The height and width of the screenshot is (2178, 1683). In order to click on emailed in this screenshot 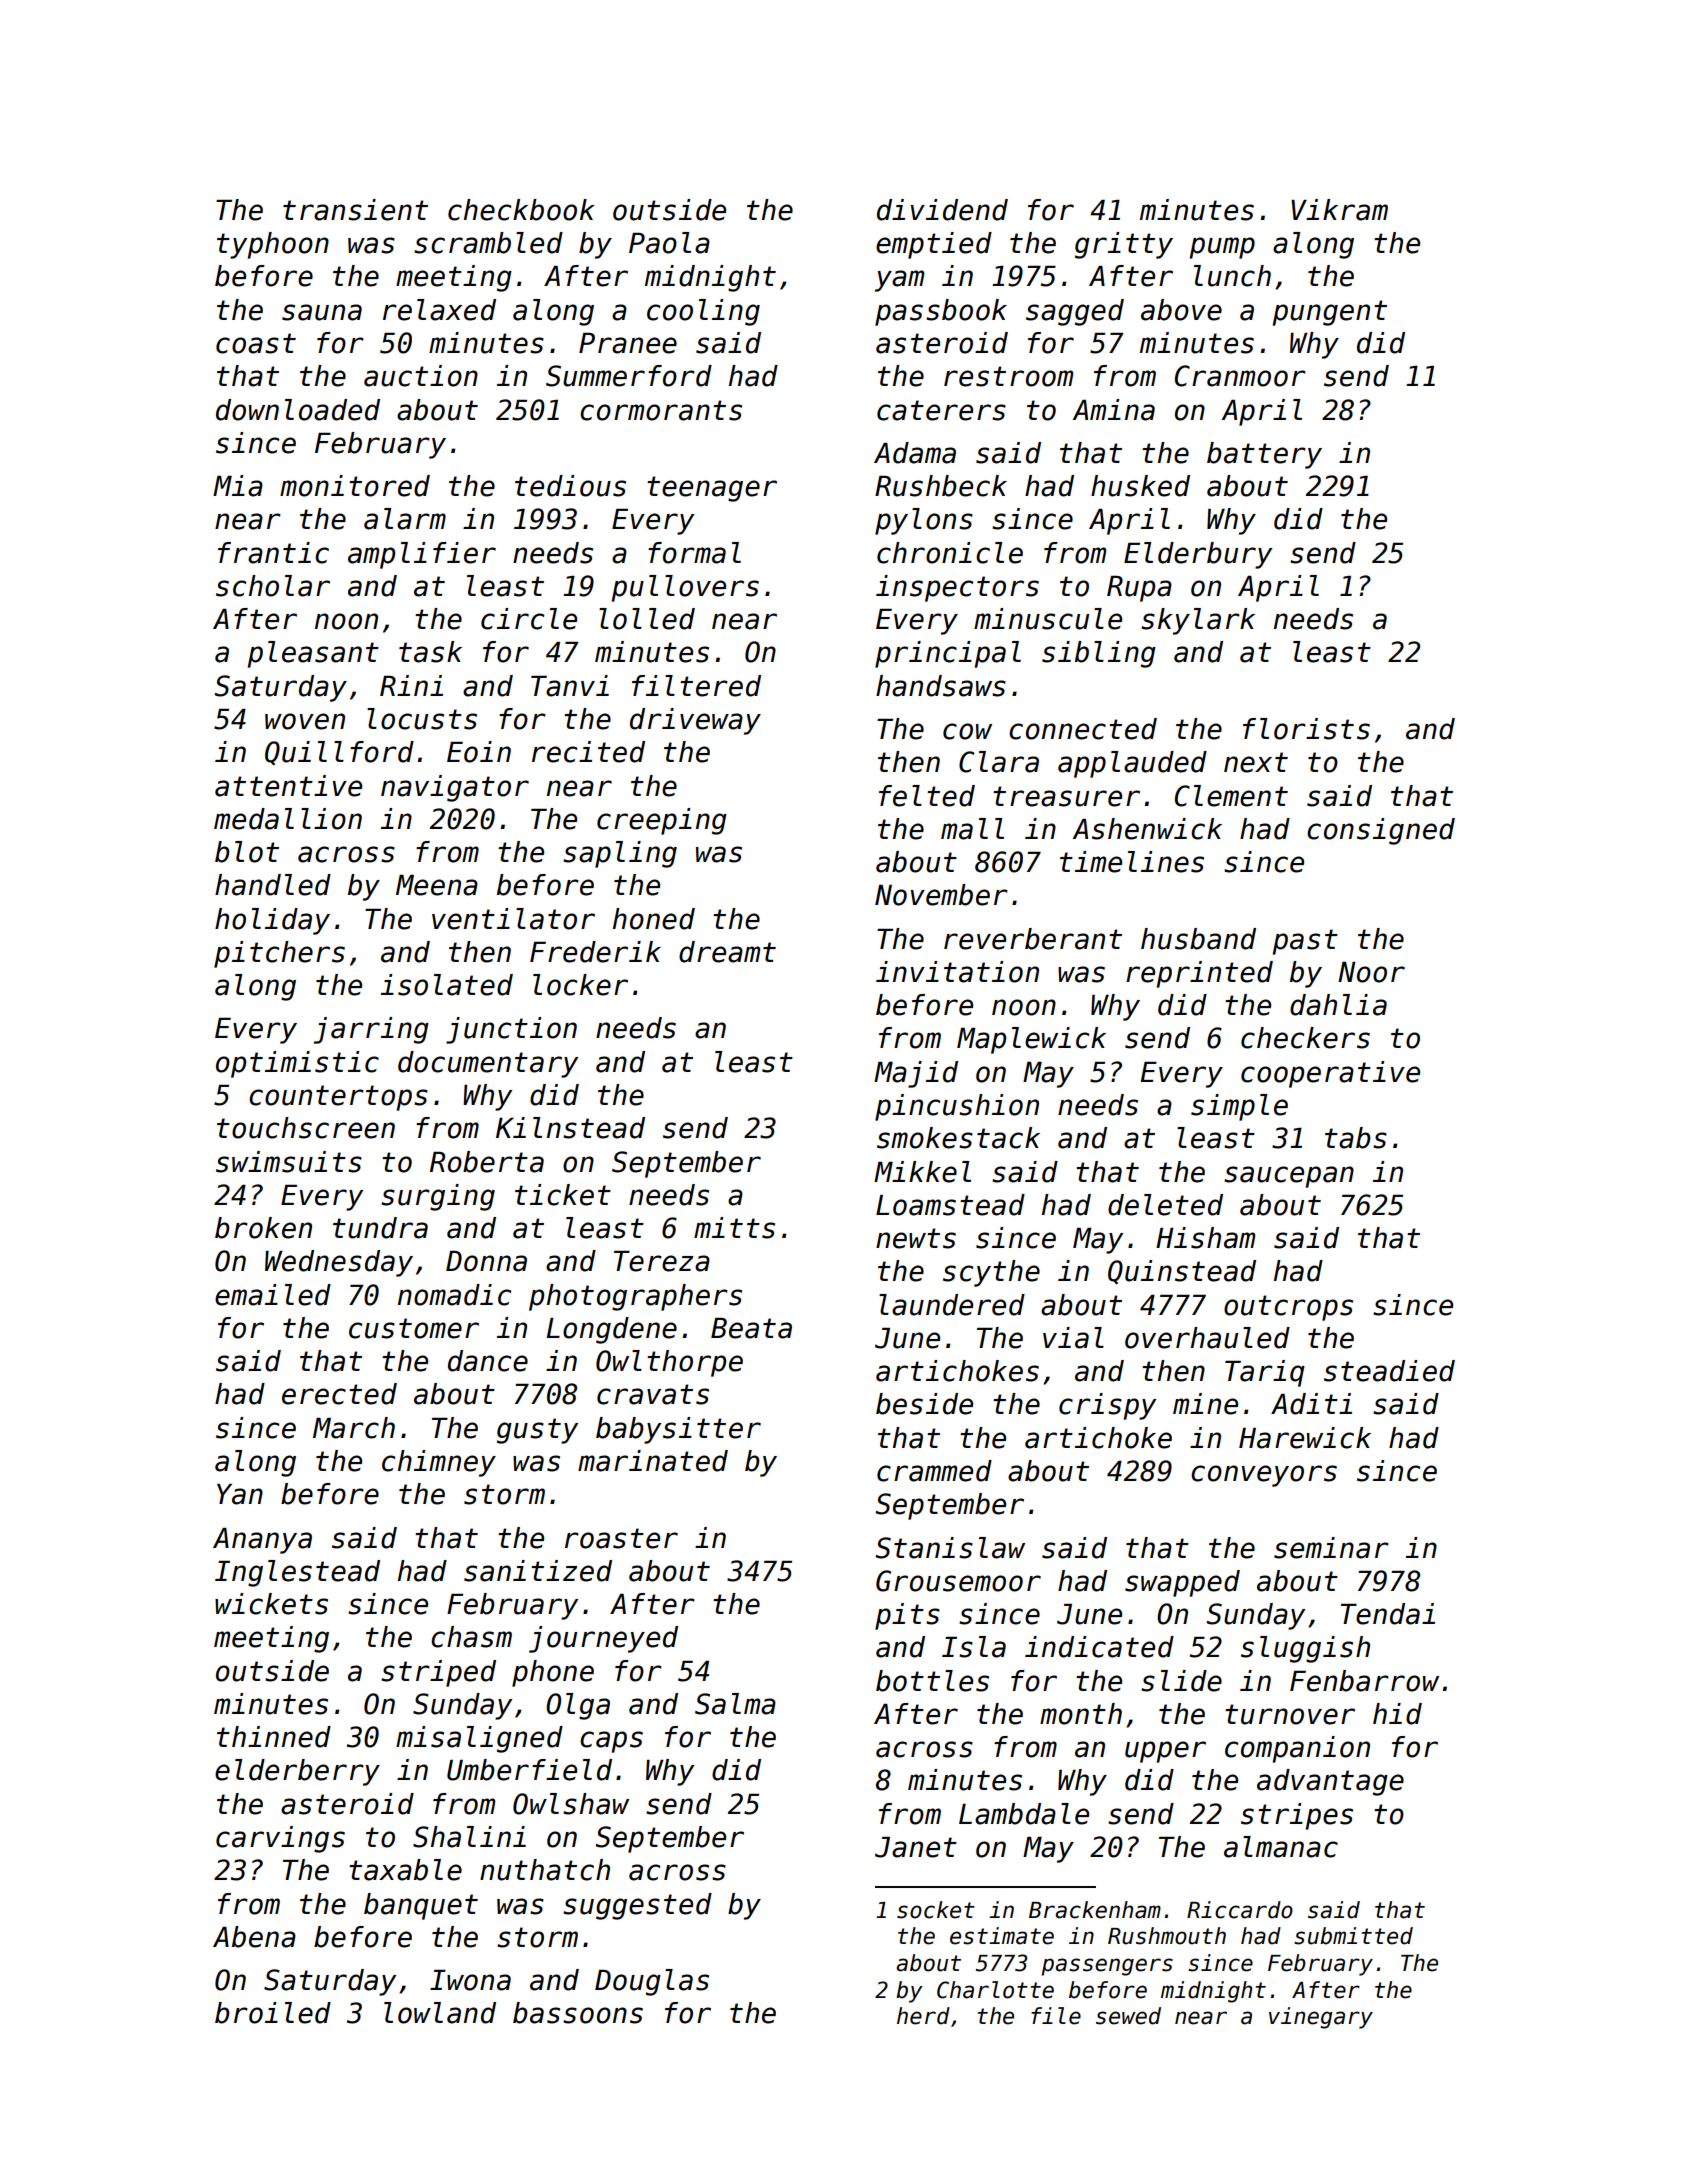, I will do `click(273, 1295)`.
